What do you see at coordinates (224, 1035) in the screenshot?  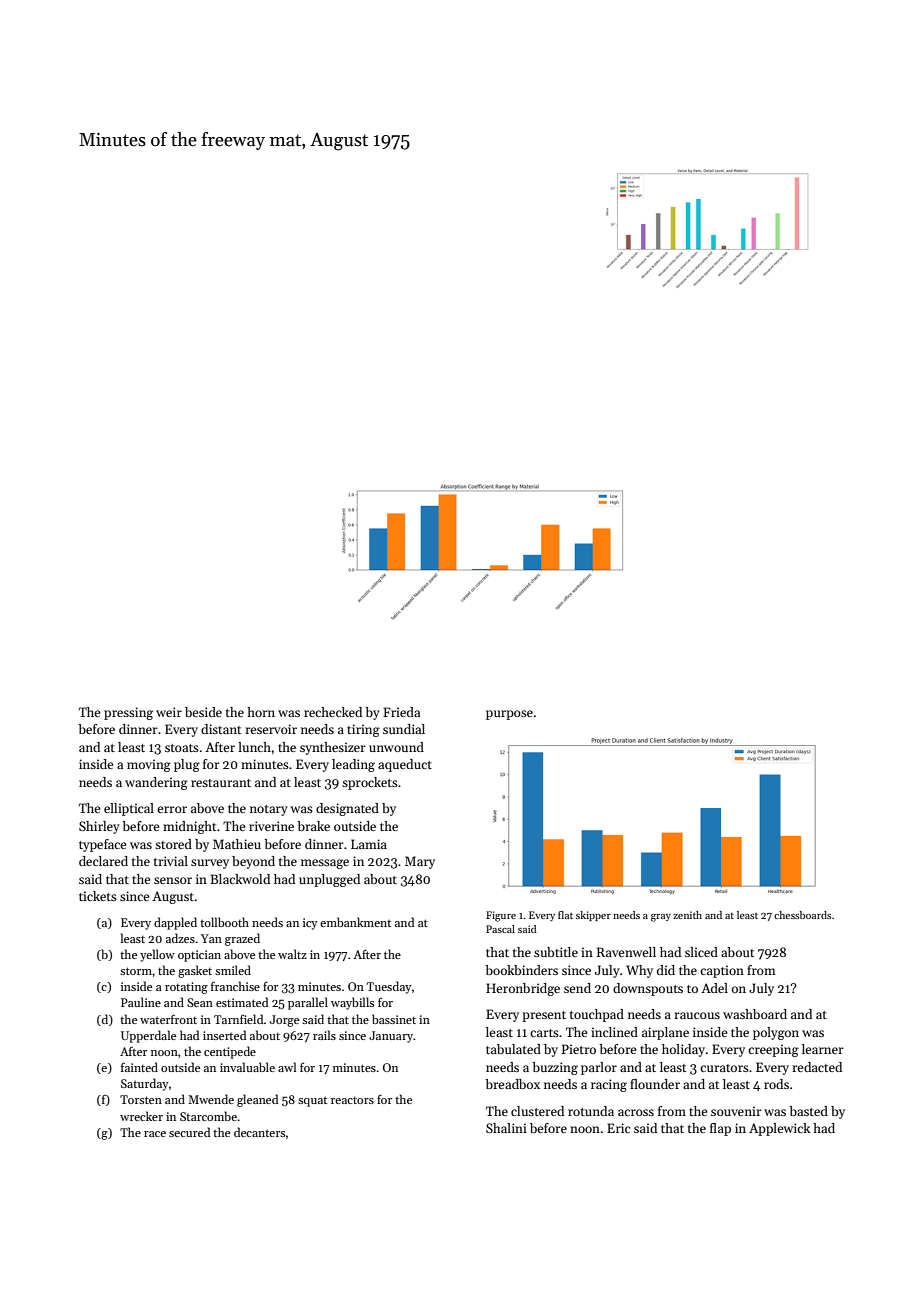 I see `inserted` at bounding box center [224, 1035].
